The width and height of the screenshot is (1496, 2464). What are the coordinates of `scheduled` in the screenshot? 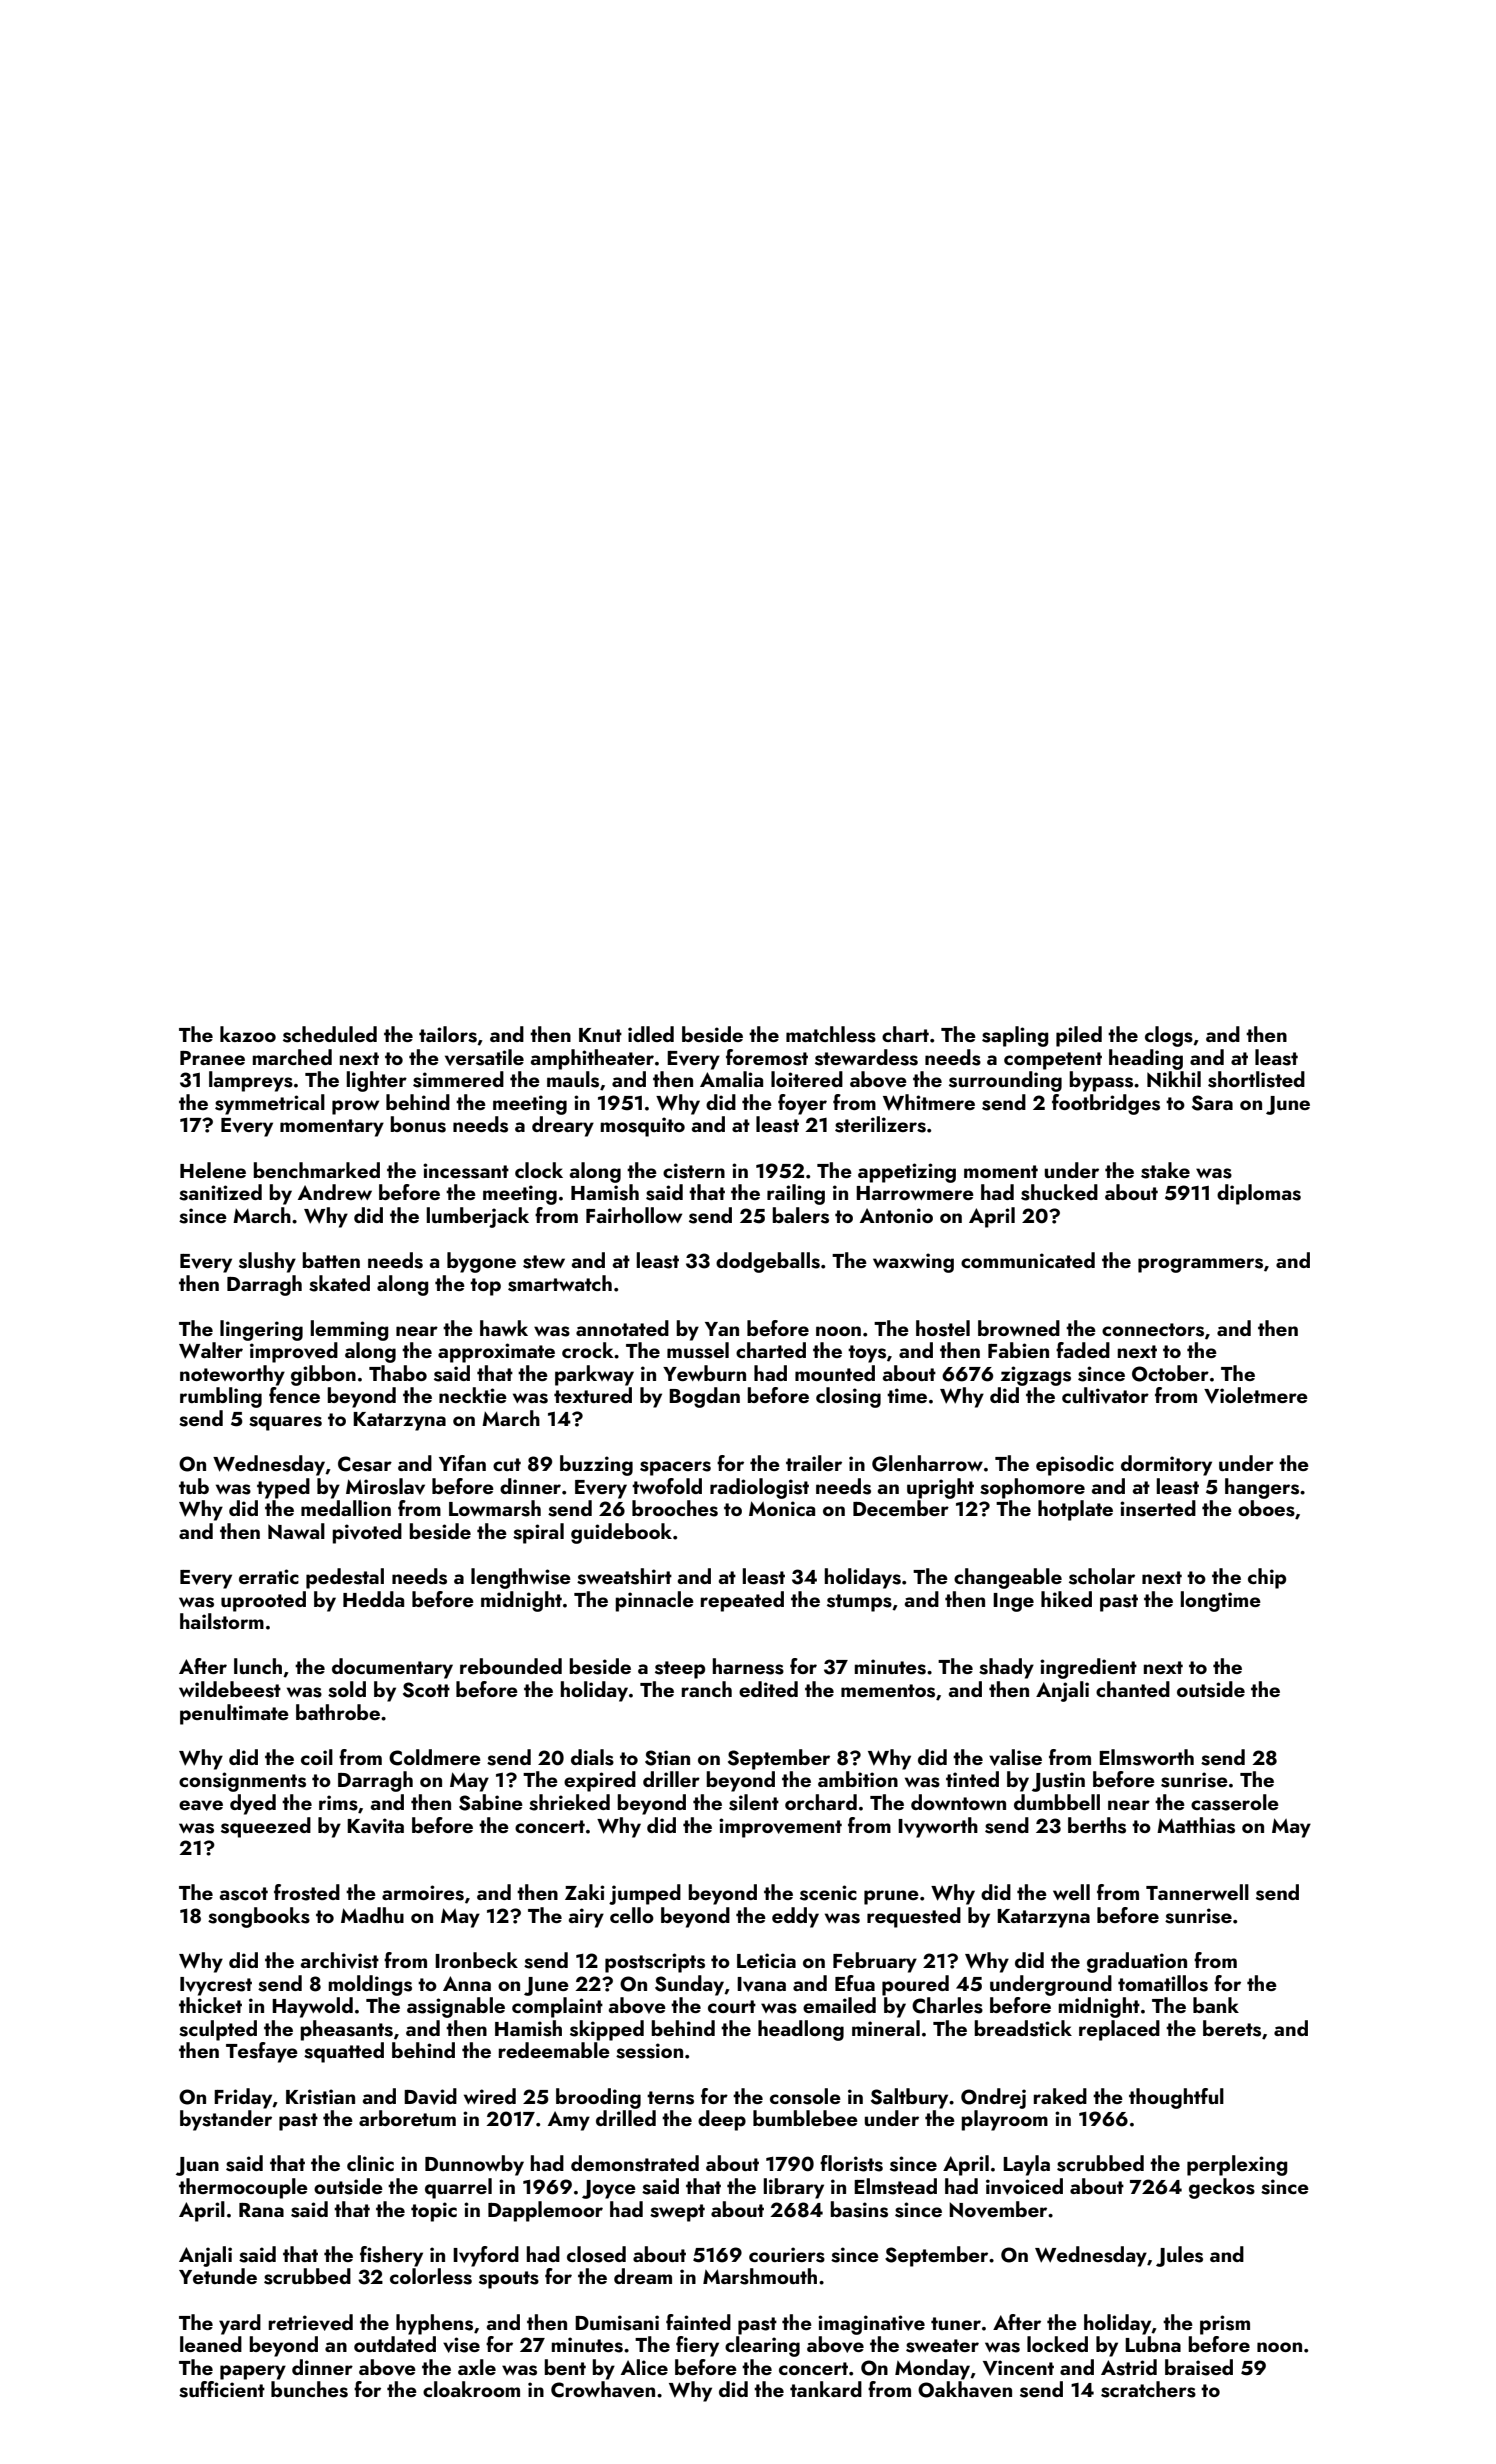 It's located at (330, 1034).
